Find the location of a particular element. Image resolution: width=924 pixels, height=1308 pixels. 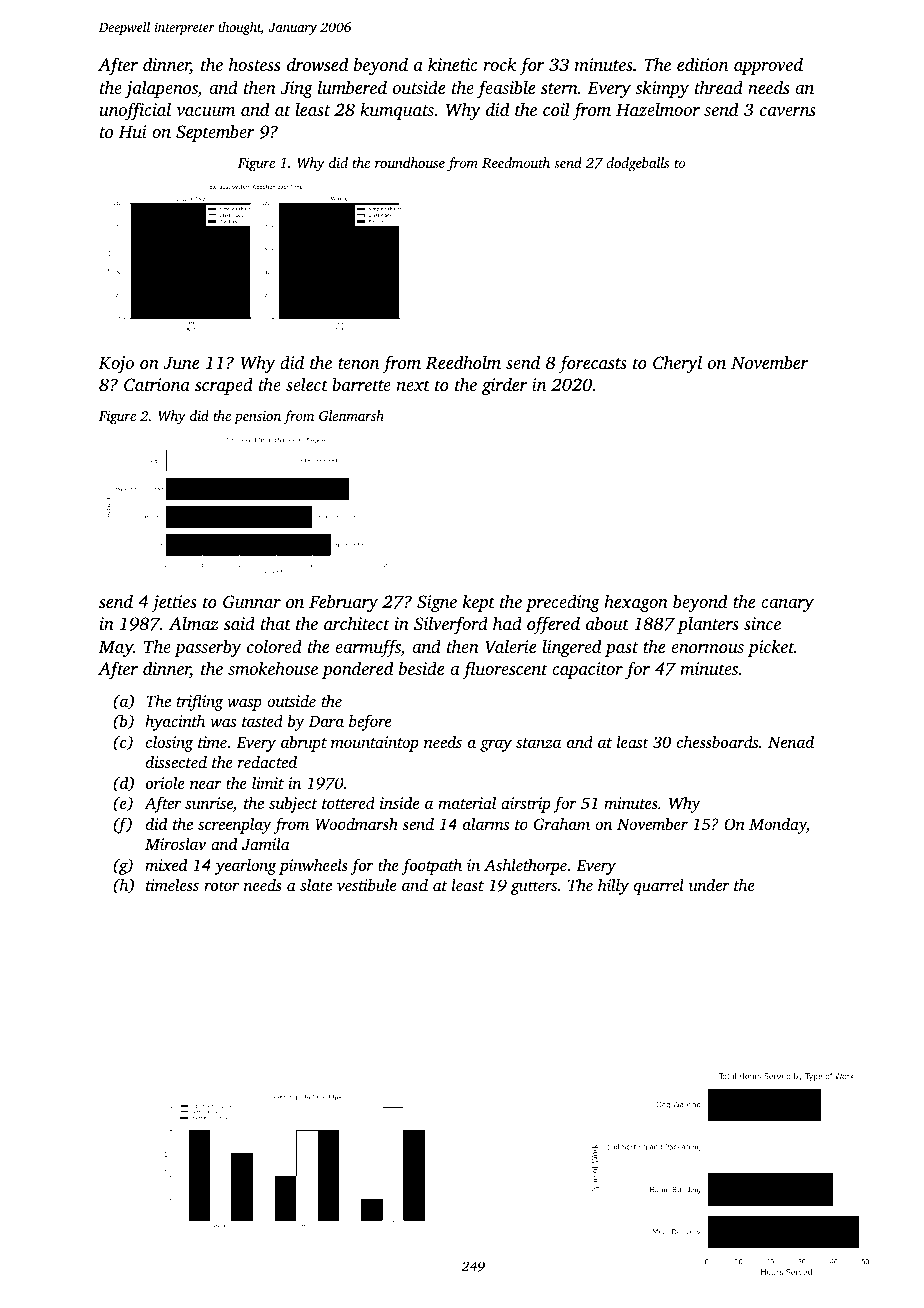

approved is located at coordinates (768, 66).
